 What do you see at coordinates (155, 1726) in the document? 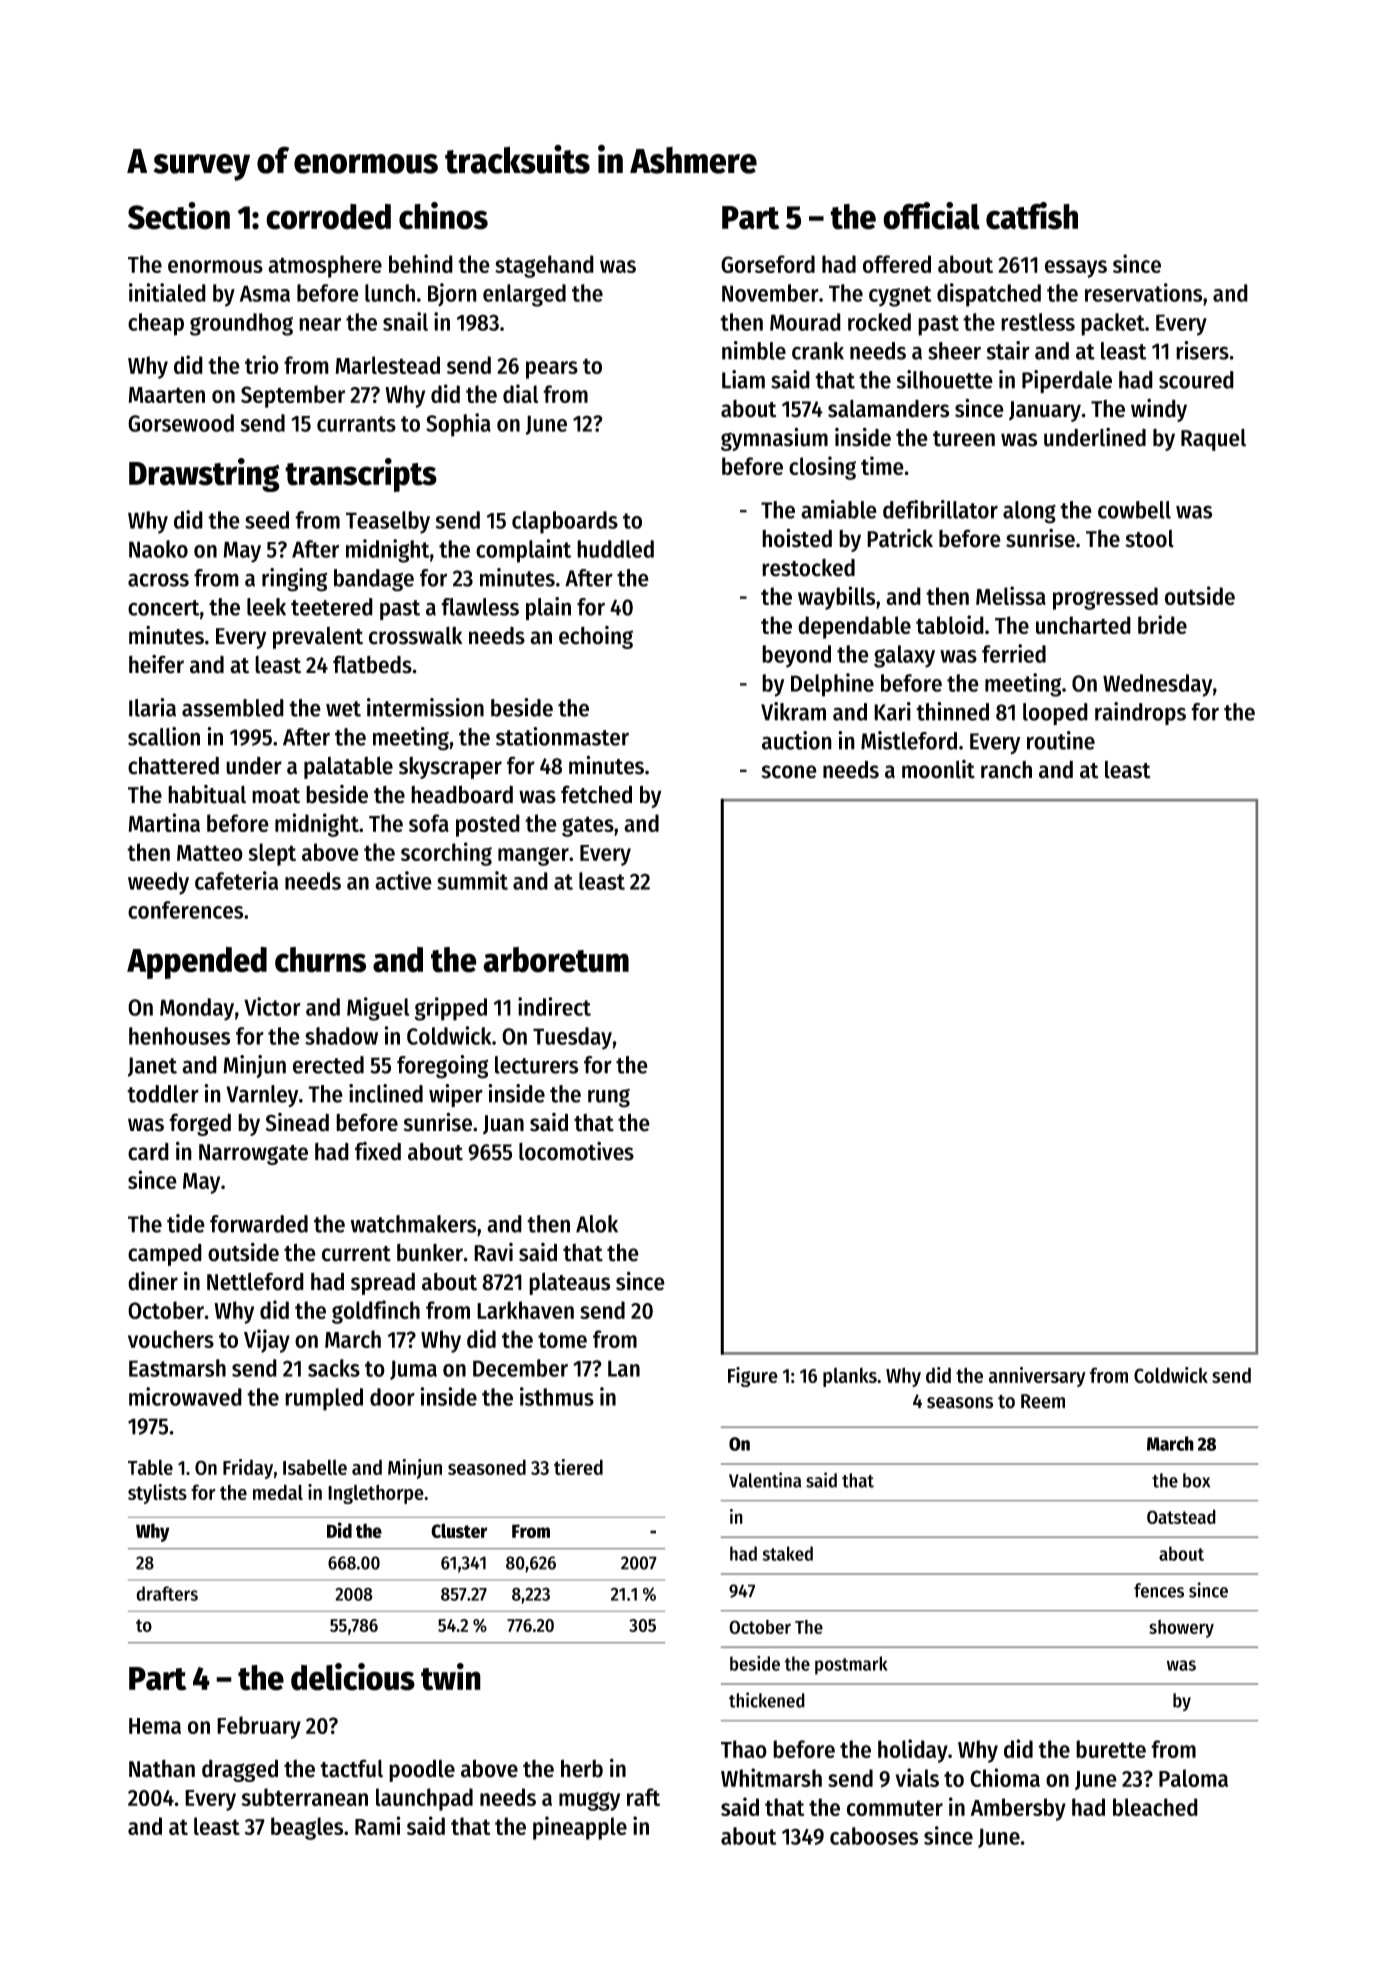
I see `Hema` at bounding box center [155, 1726].
